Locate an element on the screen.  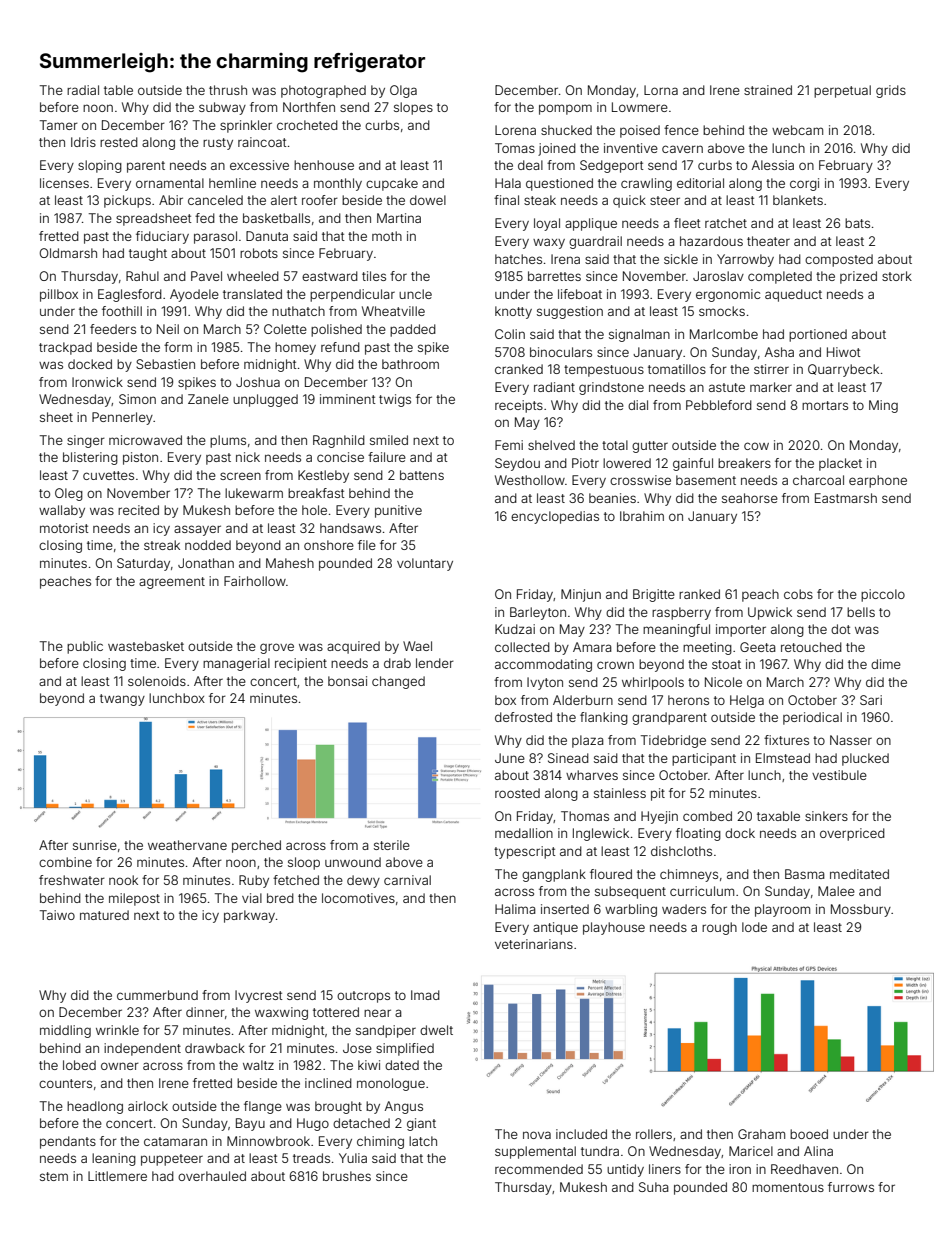
piccolo is located at coordinates (883, 595).
